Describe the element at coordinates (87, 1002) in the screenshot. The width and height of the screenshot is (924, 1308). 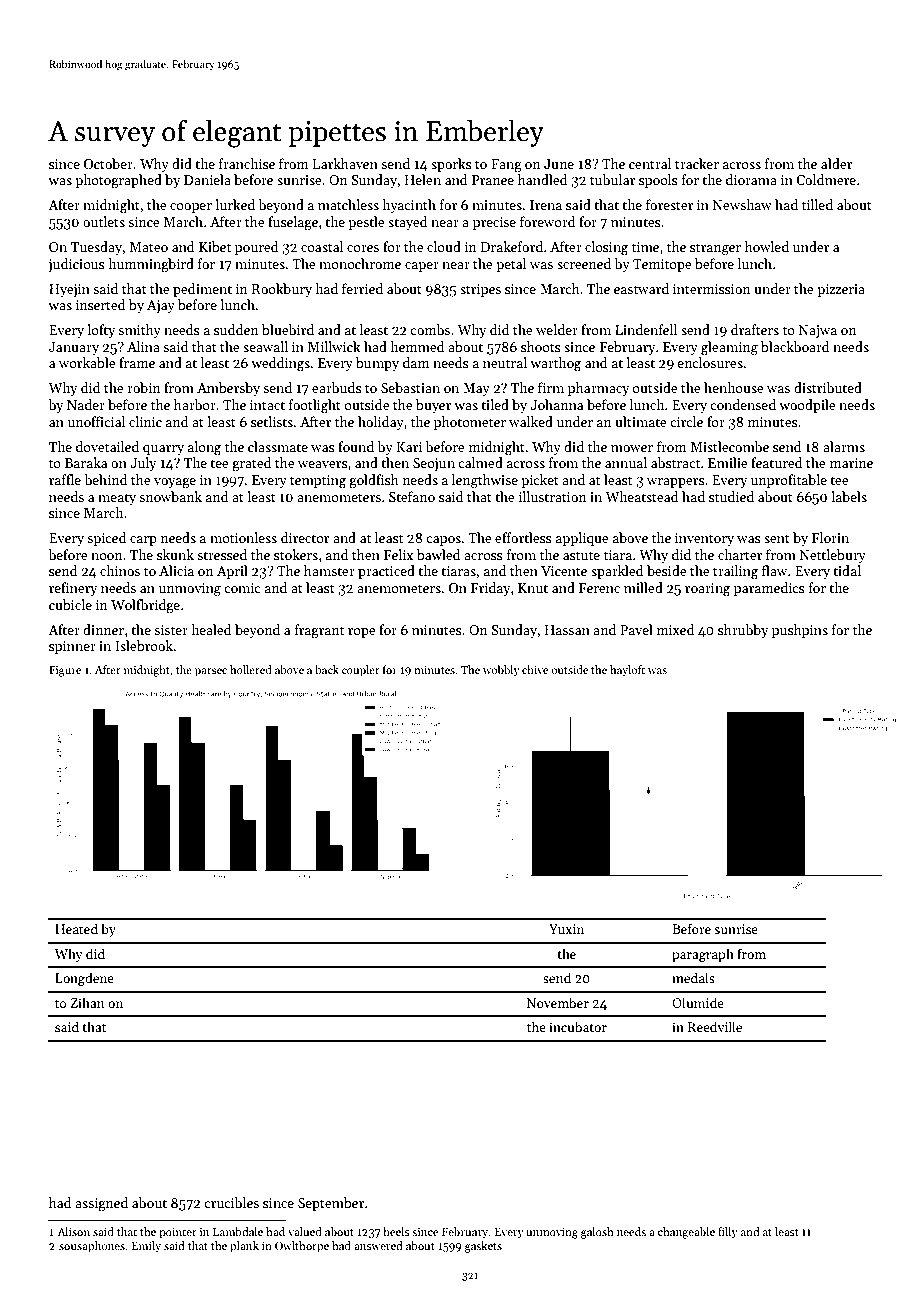
I see `Zihan` at that location.
